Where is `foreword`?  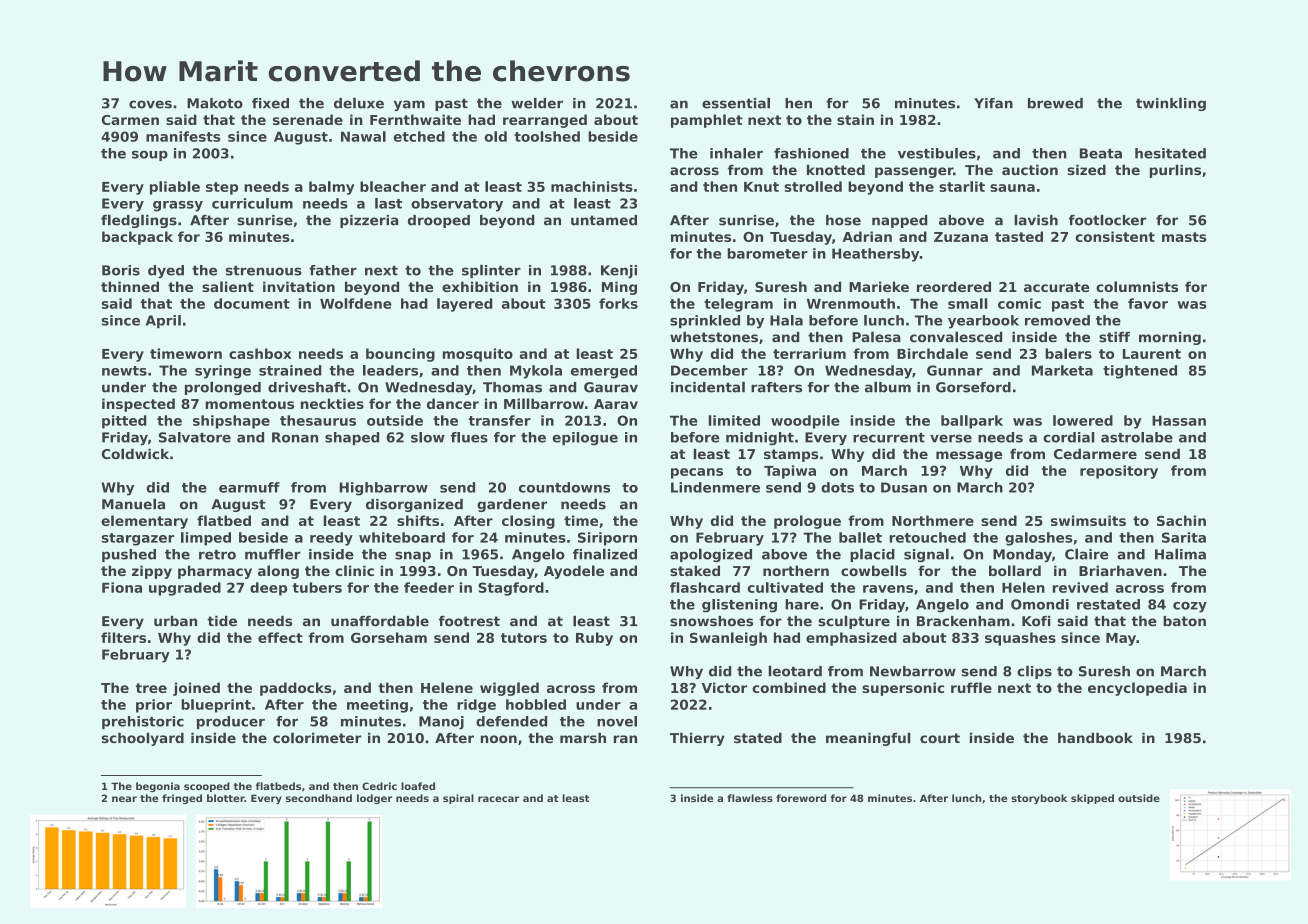
foreword is located at coordinates (801, 798).
